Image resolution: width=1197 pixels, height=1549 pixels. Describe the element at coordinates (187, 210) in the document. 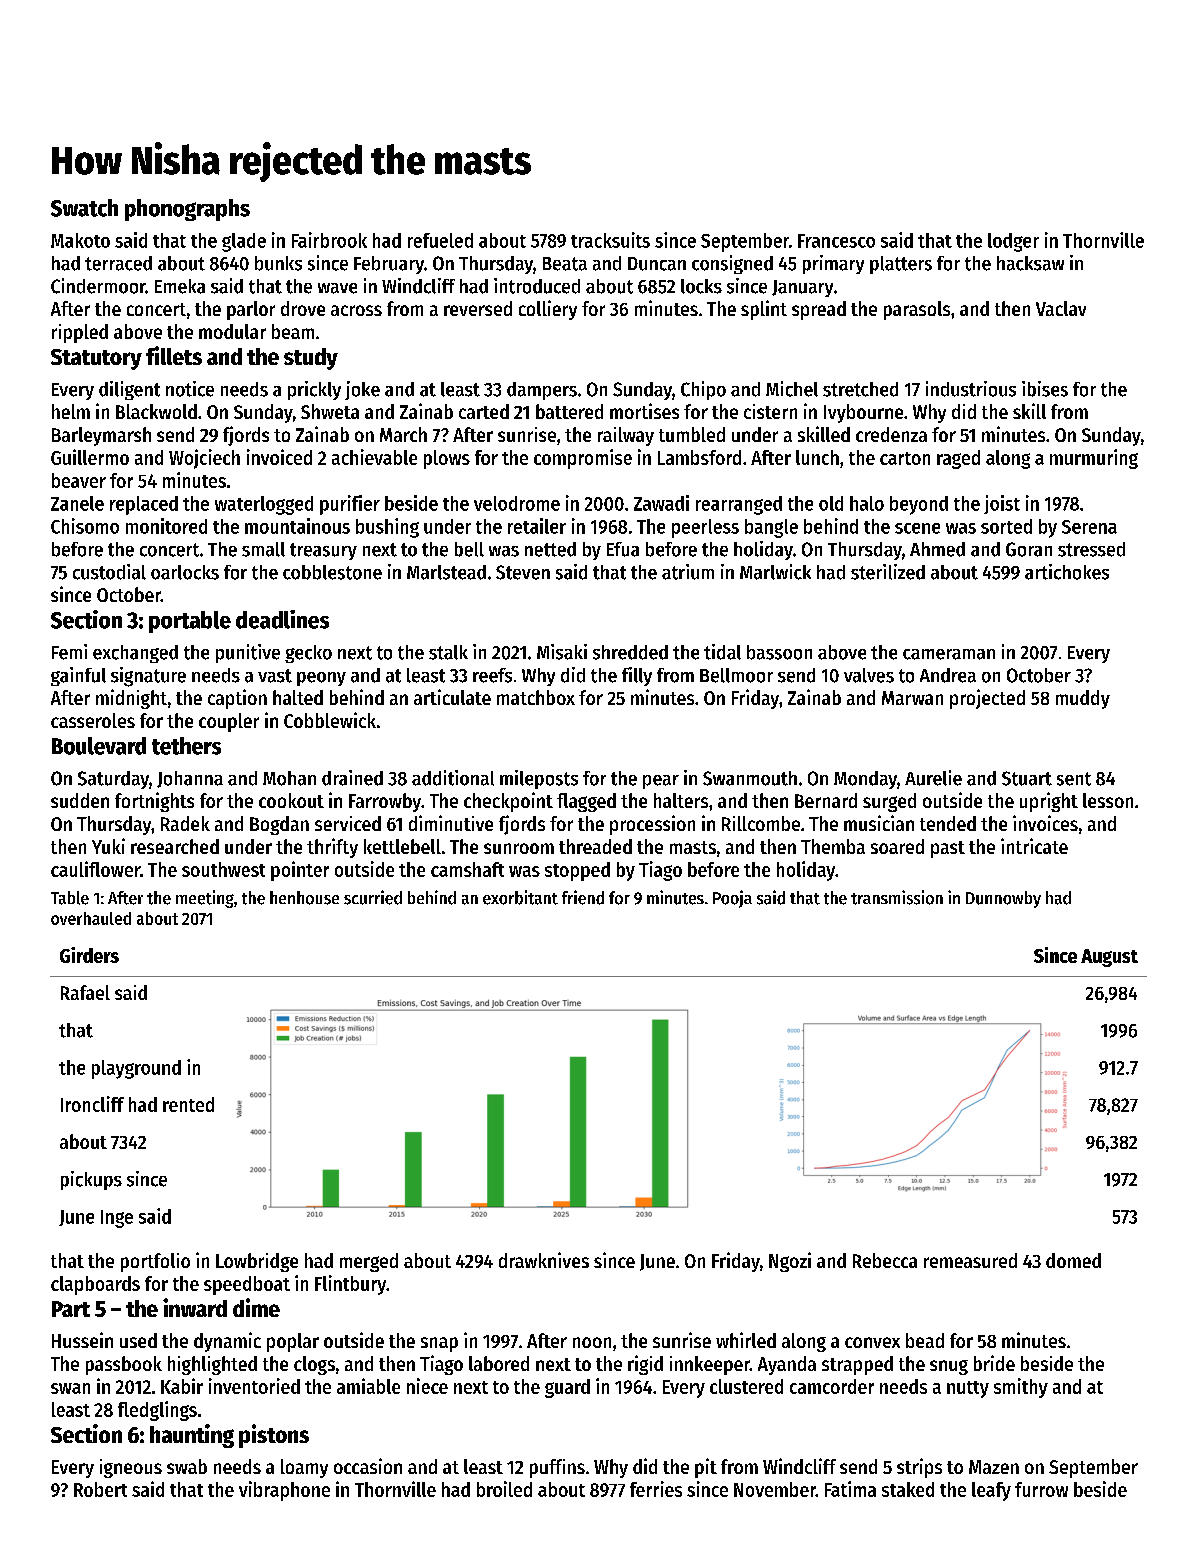

I see `phonographs` at that location.
